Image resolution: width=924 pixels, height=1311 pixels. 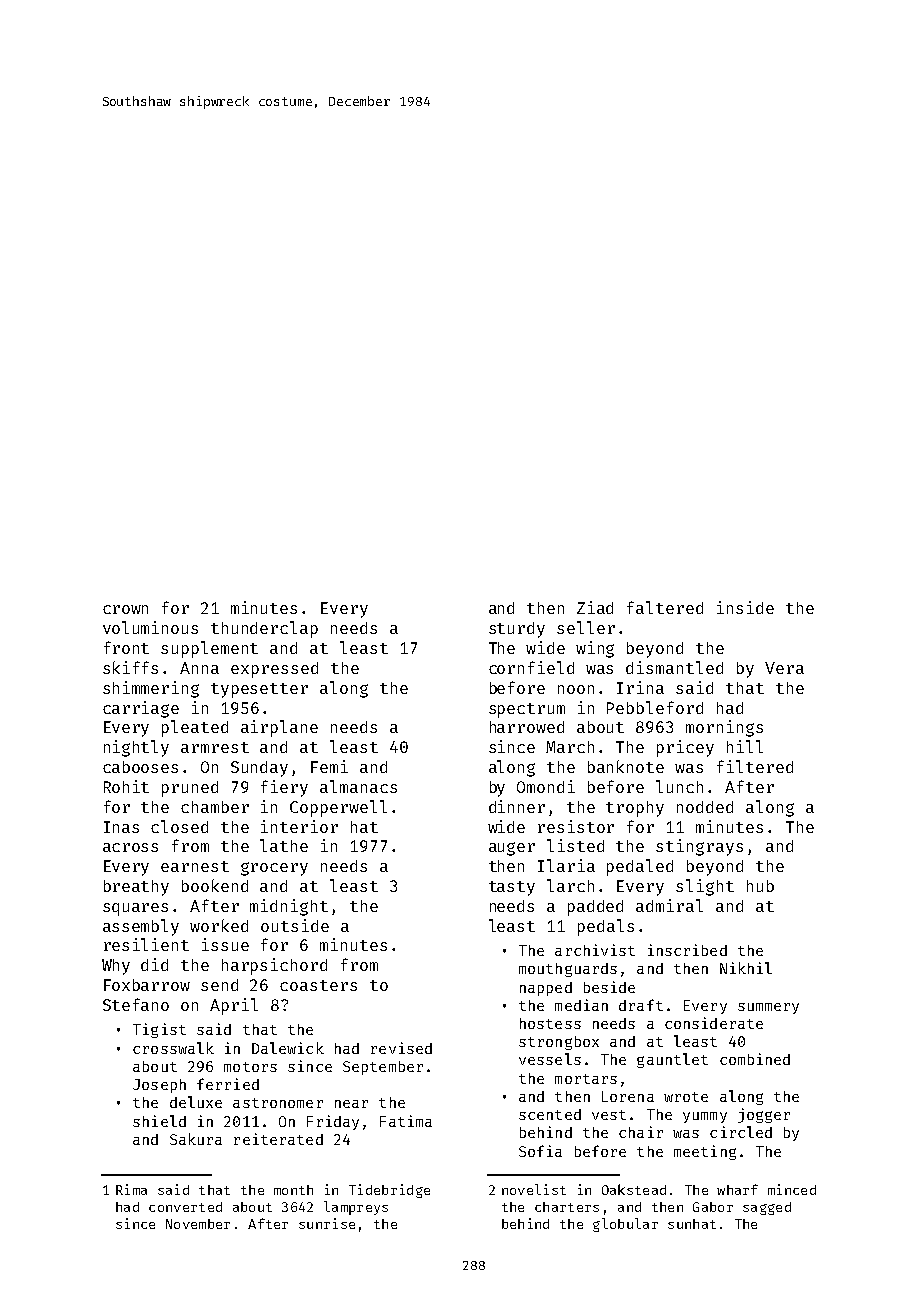 What do you see at coordinates (295, 925) in the screenshot?
I see `outside` at bounding box center [295, 925].
